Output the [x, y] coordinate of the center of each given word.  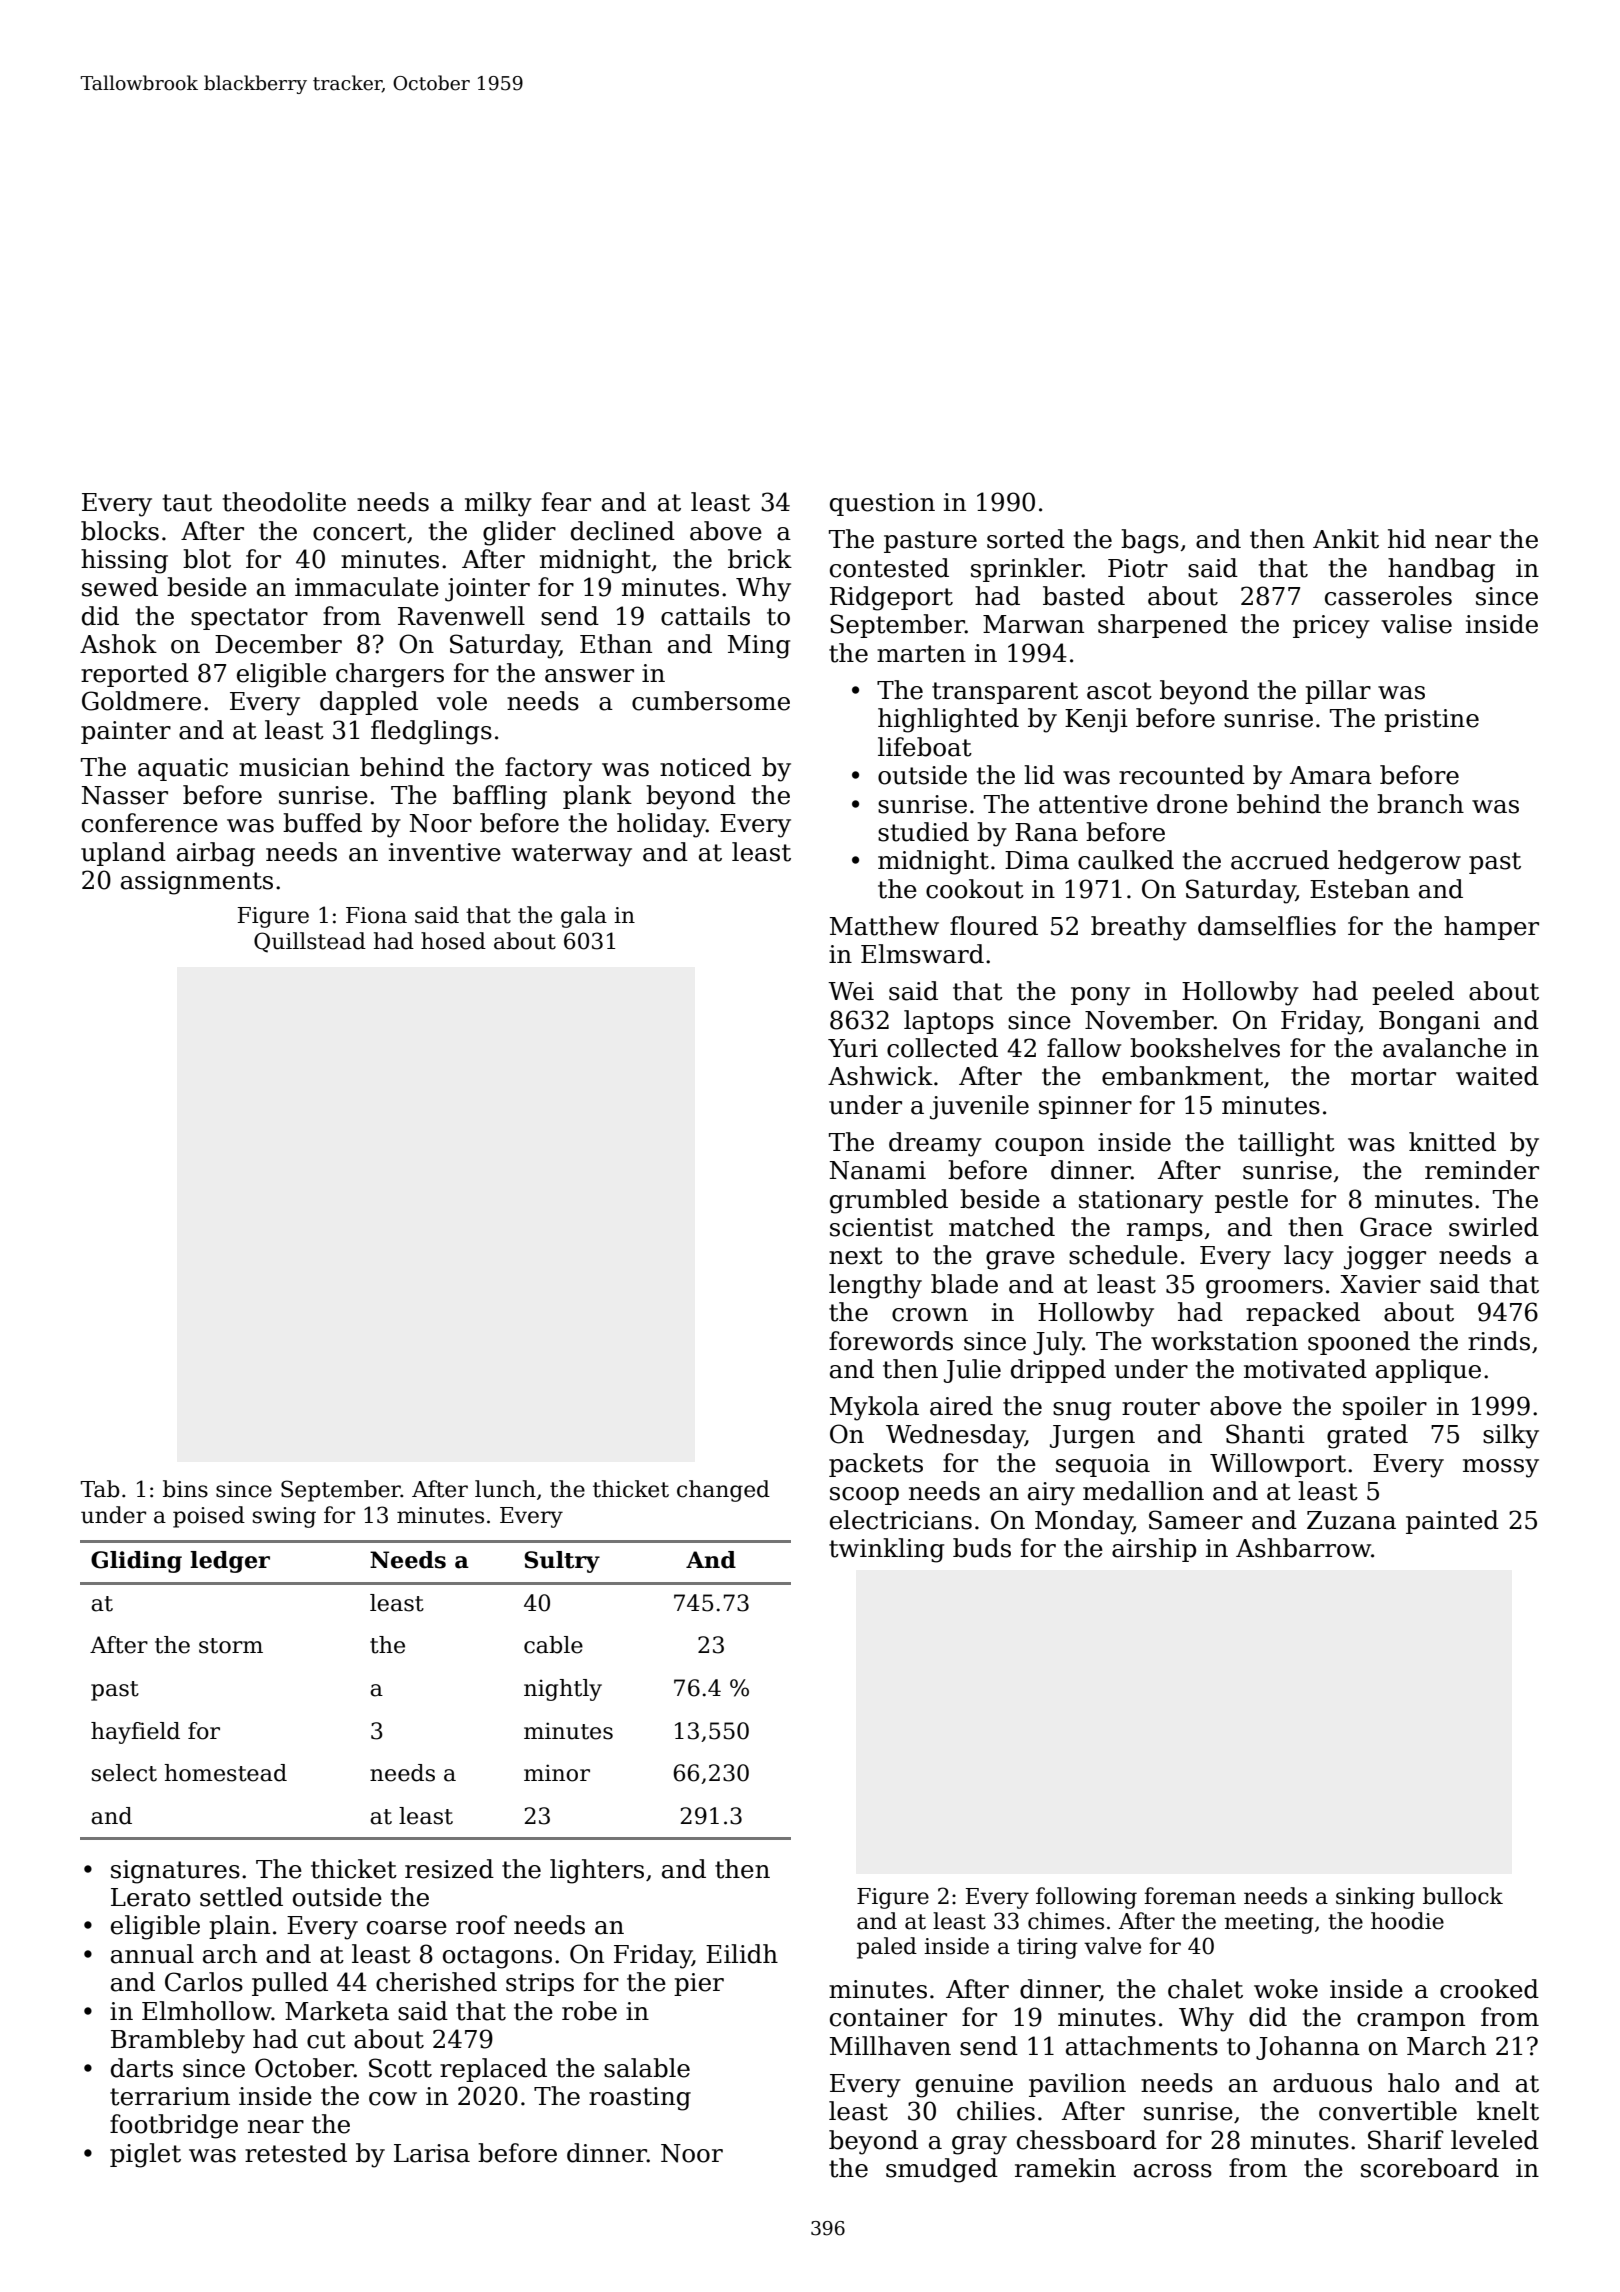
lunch [505, 1489]
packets [876, 1465]
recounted [1182, 775]
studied [923, 832]
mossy [1501, 1468]
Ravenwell [461, 616]
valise [1416, 624]
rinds [1499, 1341]
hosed [453, 941]
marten [921, 654]
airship [1154, 1550]
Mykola [874, 1408]
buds [982, 1548]
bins [185, 1489]
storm [231, 1646]
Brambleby [178, 2041]
